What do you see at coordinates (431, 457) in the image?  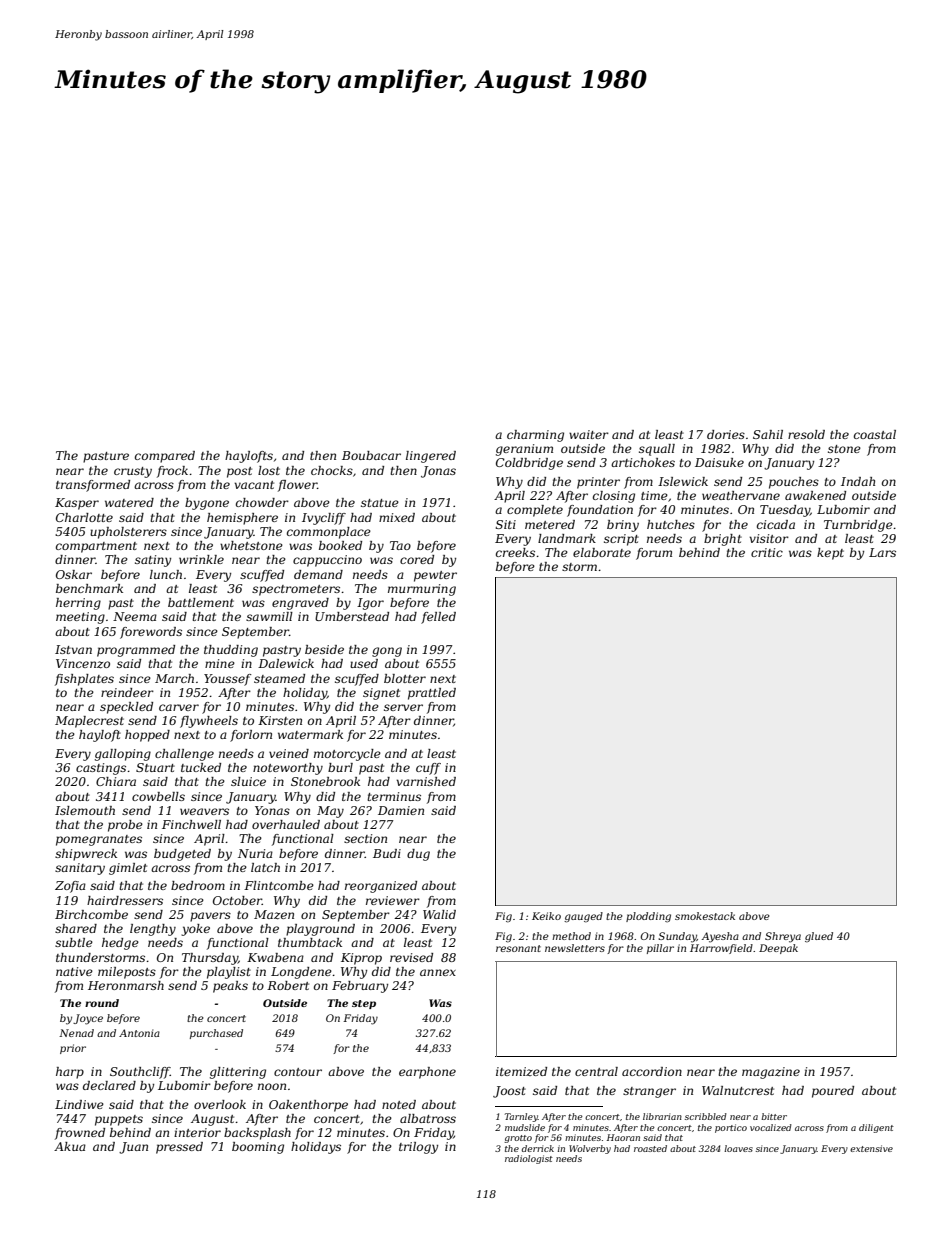 I see `lingered` at bounding box center [431, 457].
